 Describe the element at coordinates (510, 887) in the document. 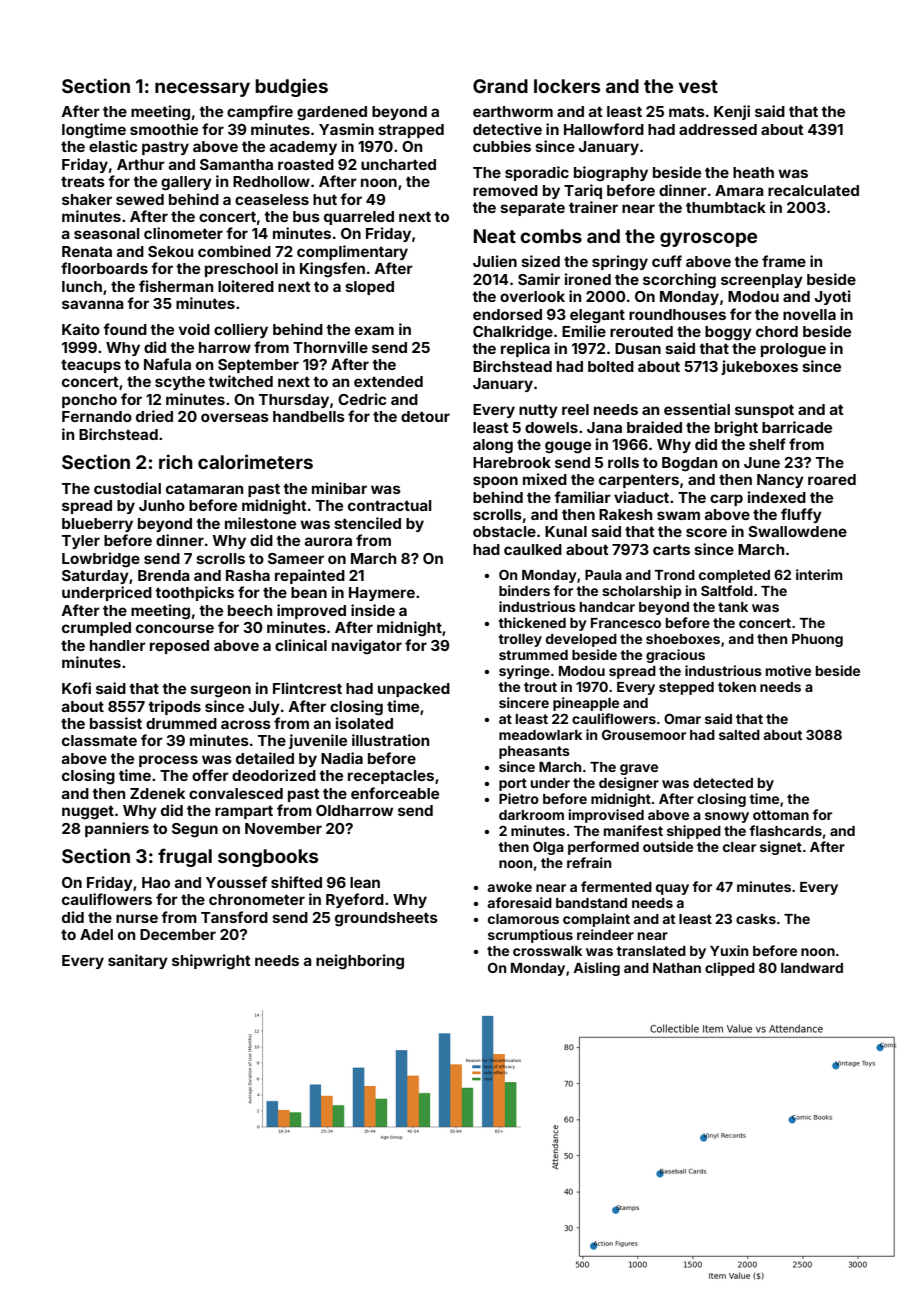

I see `awoke` at that location.
